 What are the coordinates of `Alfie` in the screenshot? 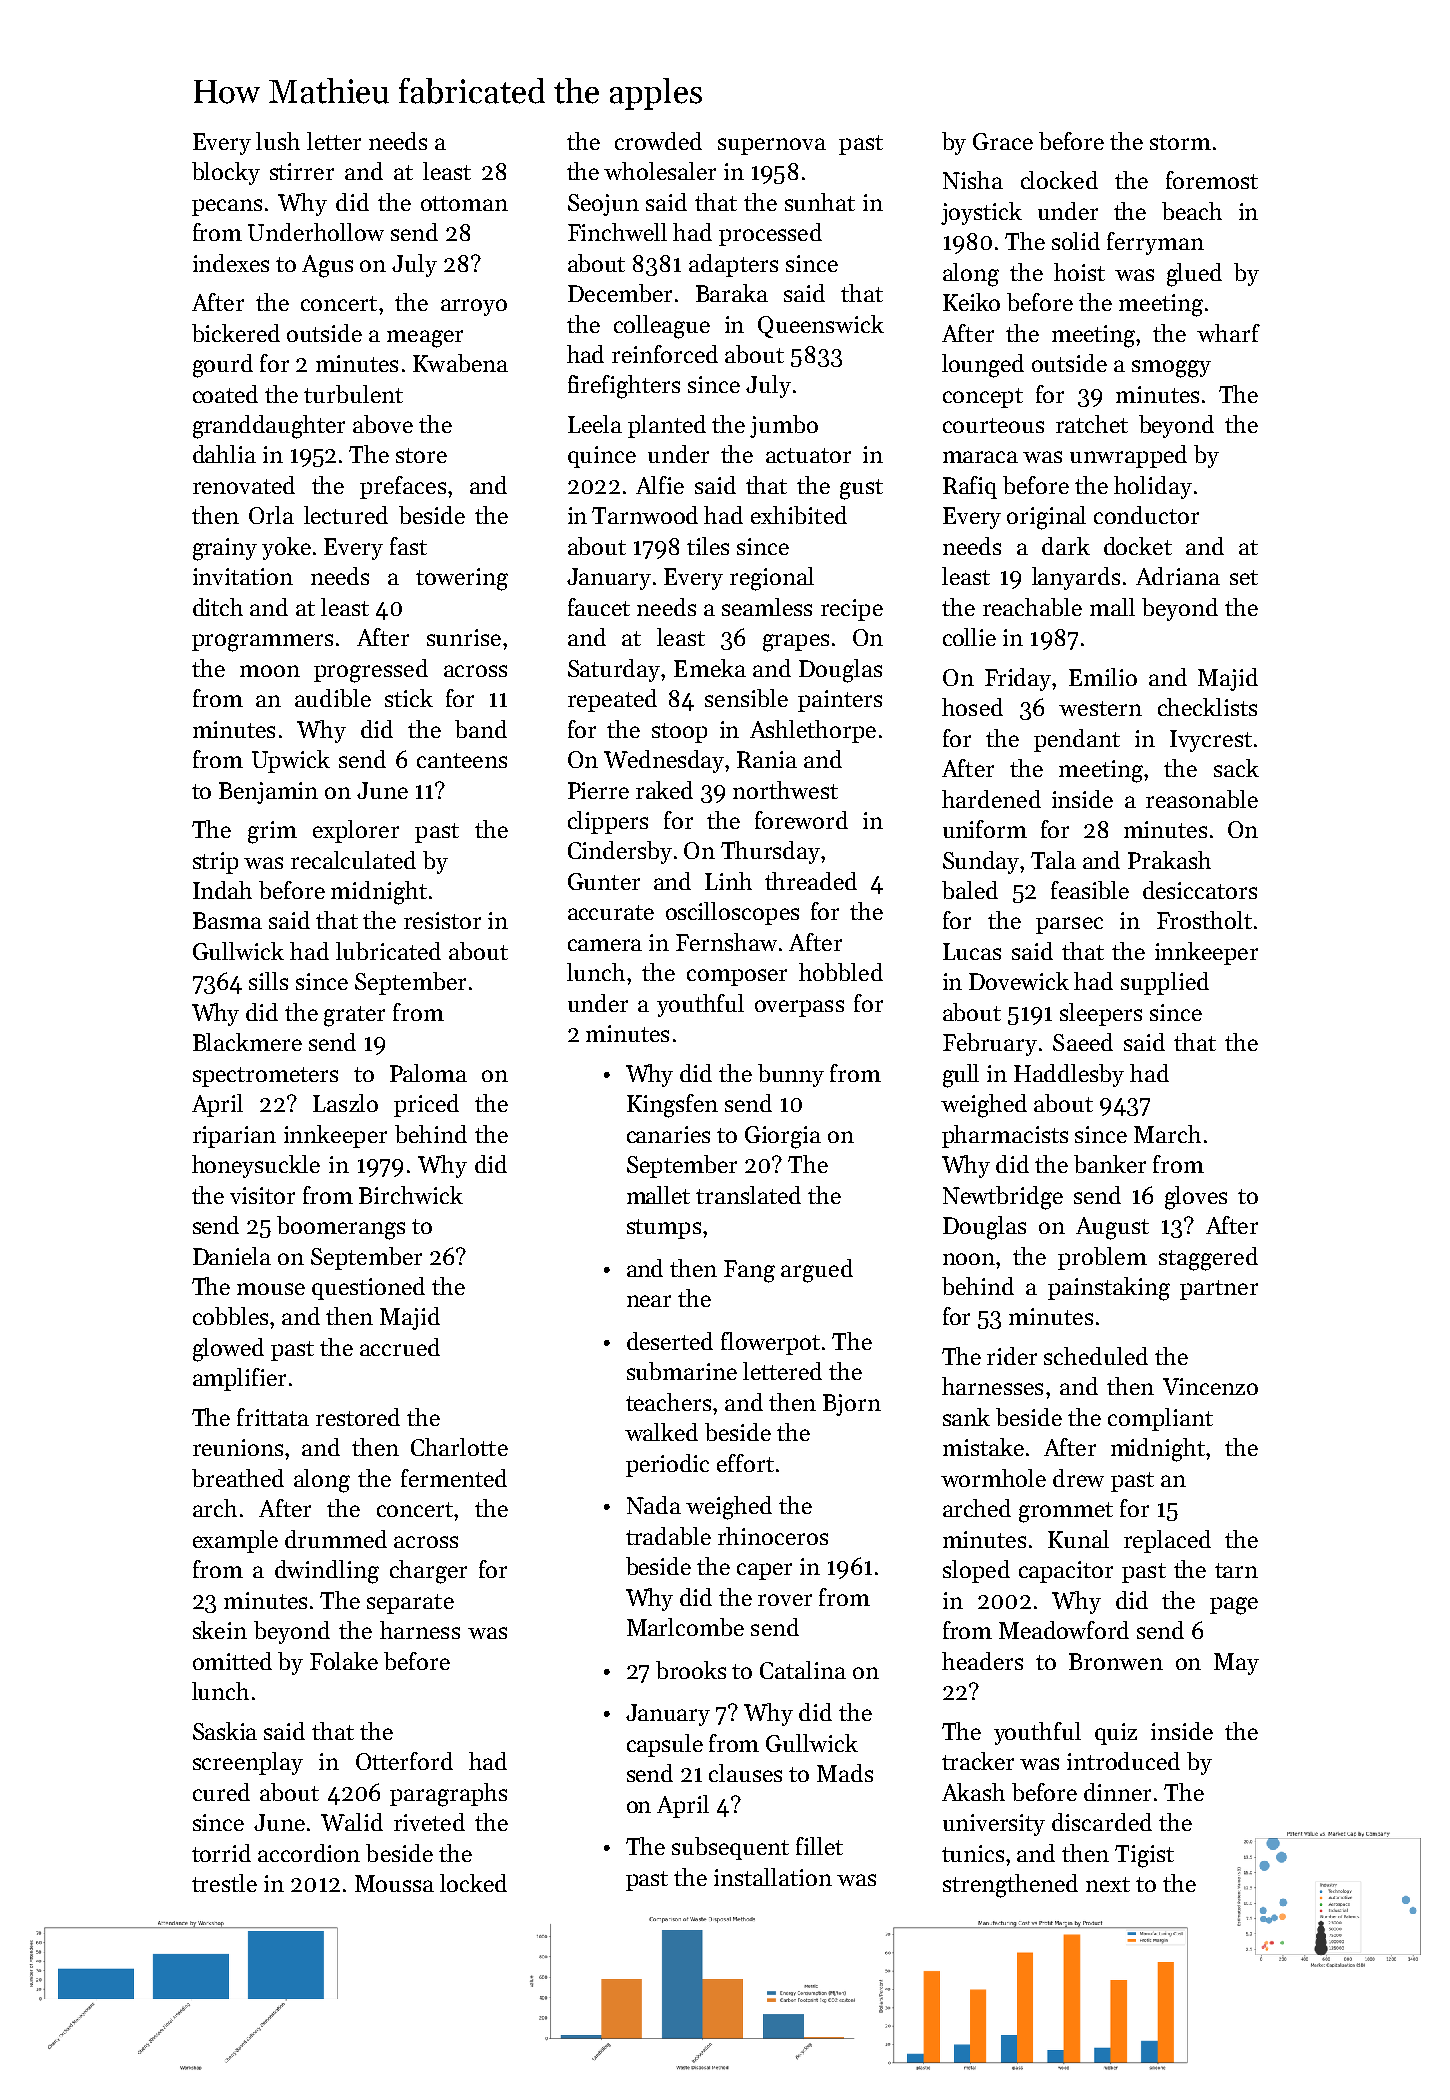 It's located at (660, 485).
